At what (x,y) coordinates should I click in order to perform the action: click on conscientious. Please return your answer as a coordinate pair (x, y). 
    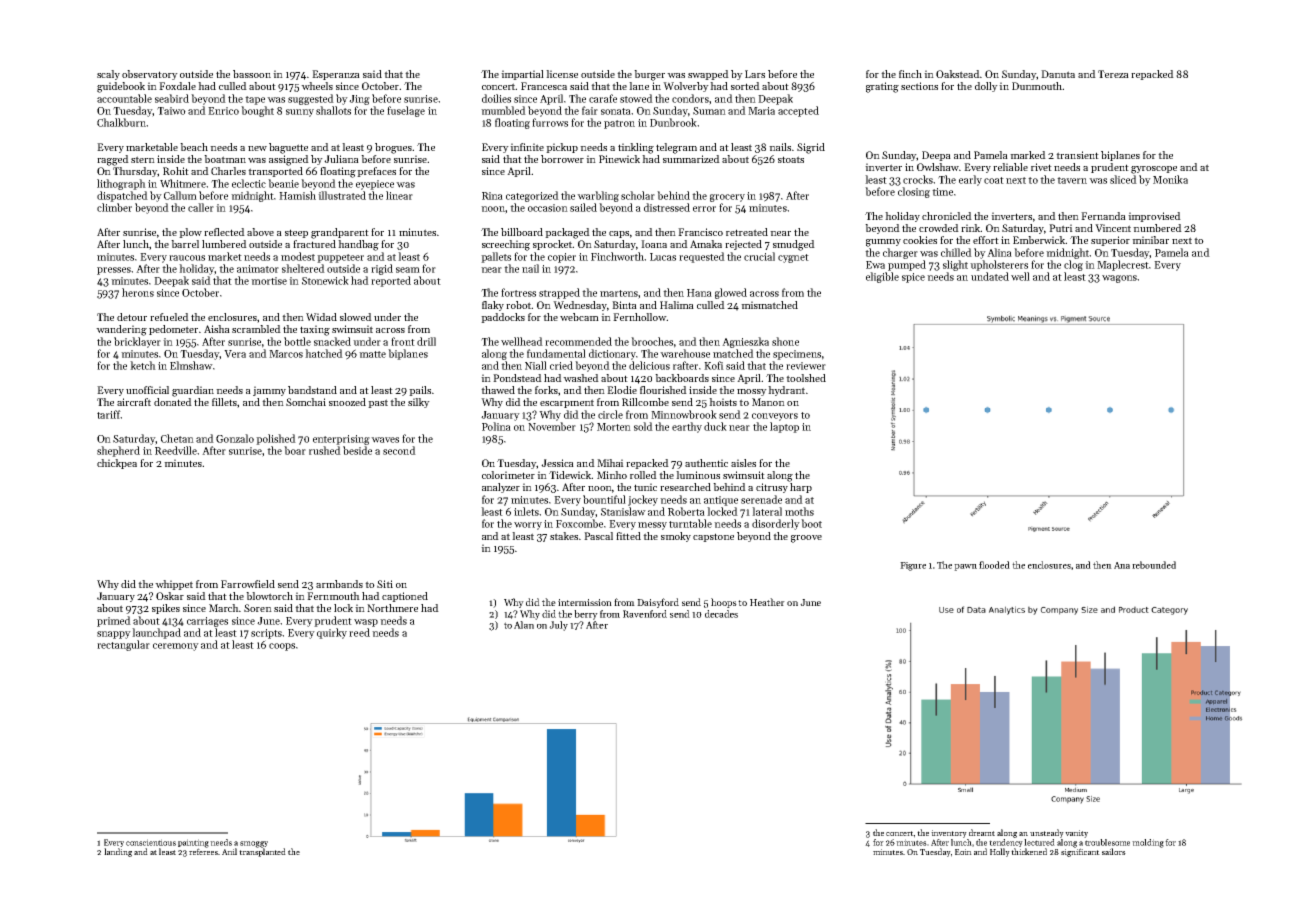
    Looking at the image, I should click on (151, 842).
